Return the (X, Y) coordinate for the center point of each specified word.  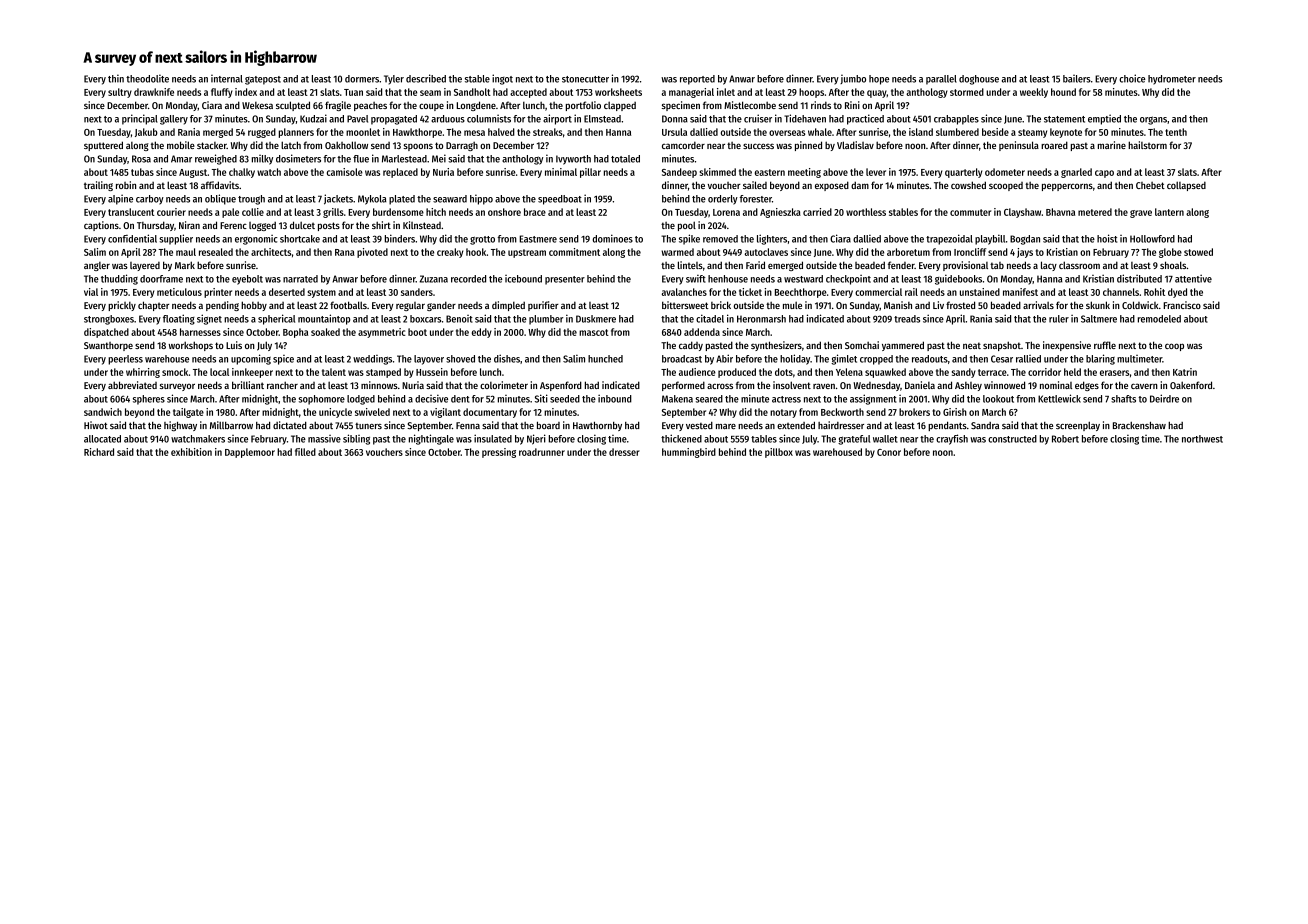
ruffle (1105, 345)
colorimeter (504, 385)
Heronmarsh (761, 319)
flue (361, 159)
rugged (262, 133)
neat (972, 345)
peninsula (1019, 146)
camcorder (683, 145)
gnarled (1076, 173)
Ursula (674, 132)
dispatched (106, 333)
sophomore (321, 400)
